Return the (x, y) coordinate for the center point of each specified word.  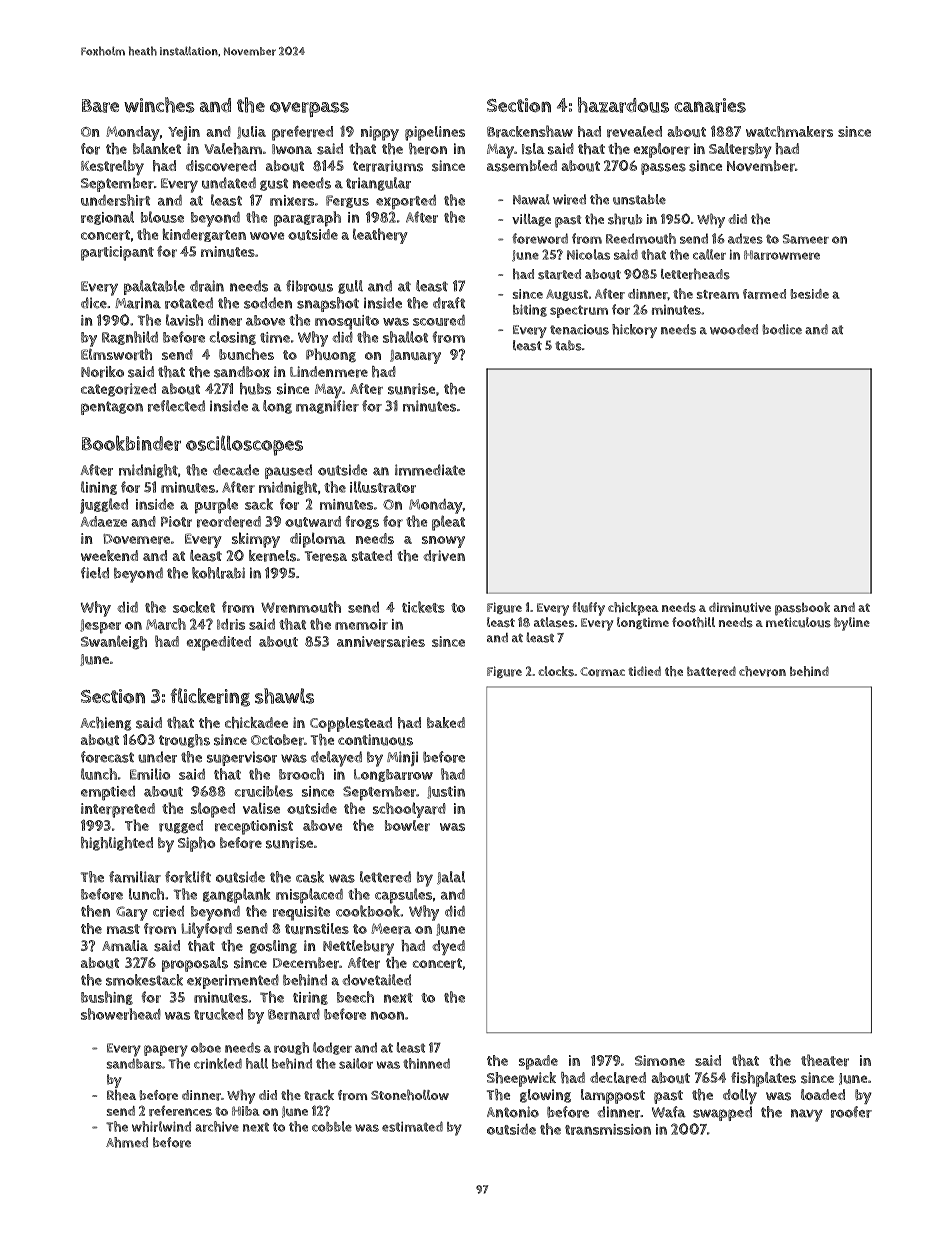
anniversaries (381, 642)
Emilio (150, 774)
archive (217, 1126)
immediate (430, 470)
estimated (412, 1126)
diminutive (740, 607)
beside (810, 294)
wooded (734, 329)
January (415, 357)
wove (267, 236)
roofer (851, 1112)
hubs (255, 389)
